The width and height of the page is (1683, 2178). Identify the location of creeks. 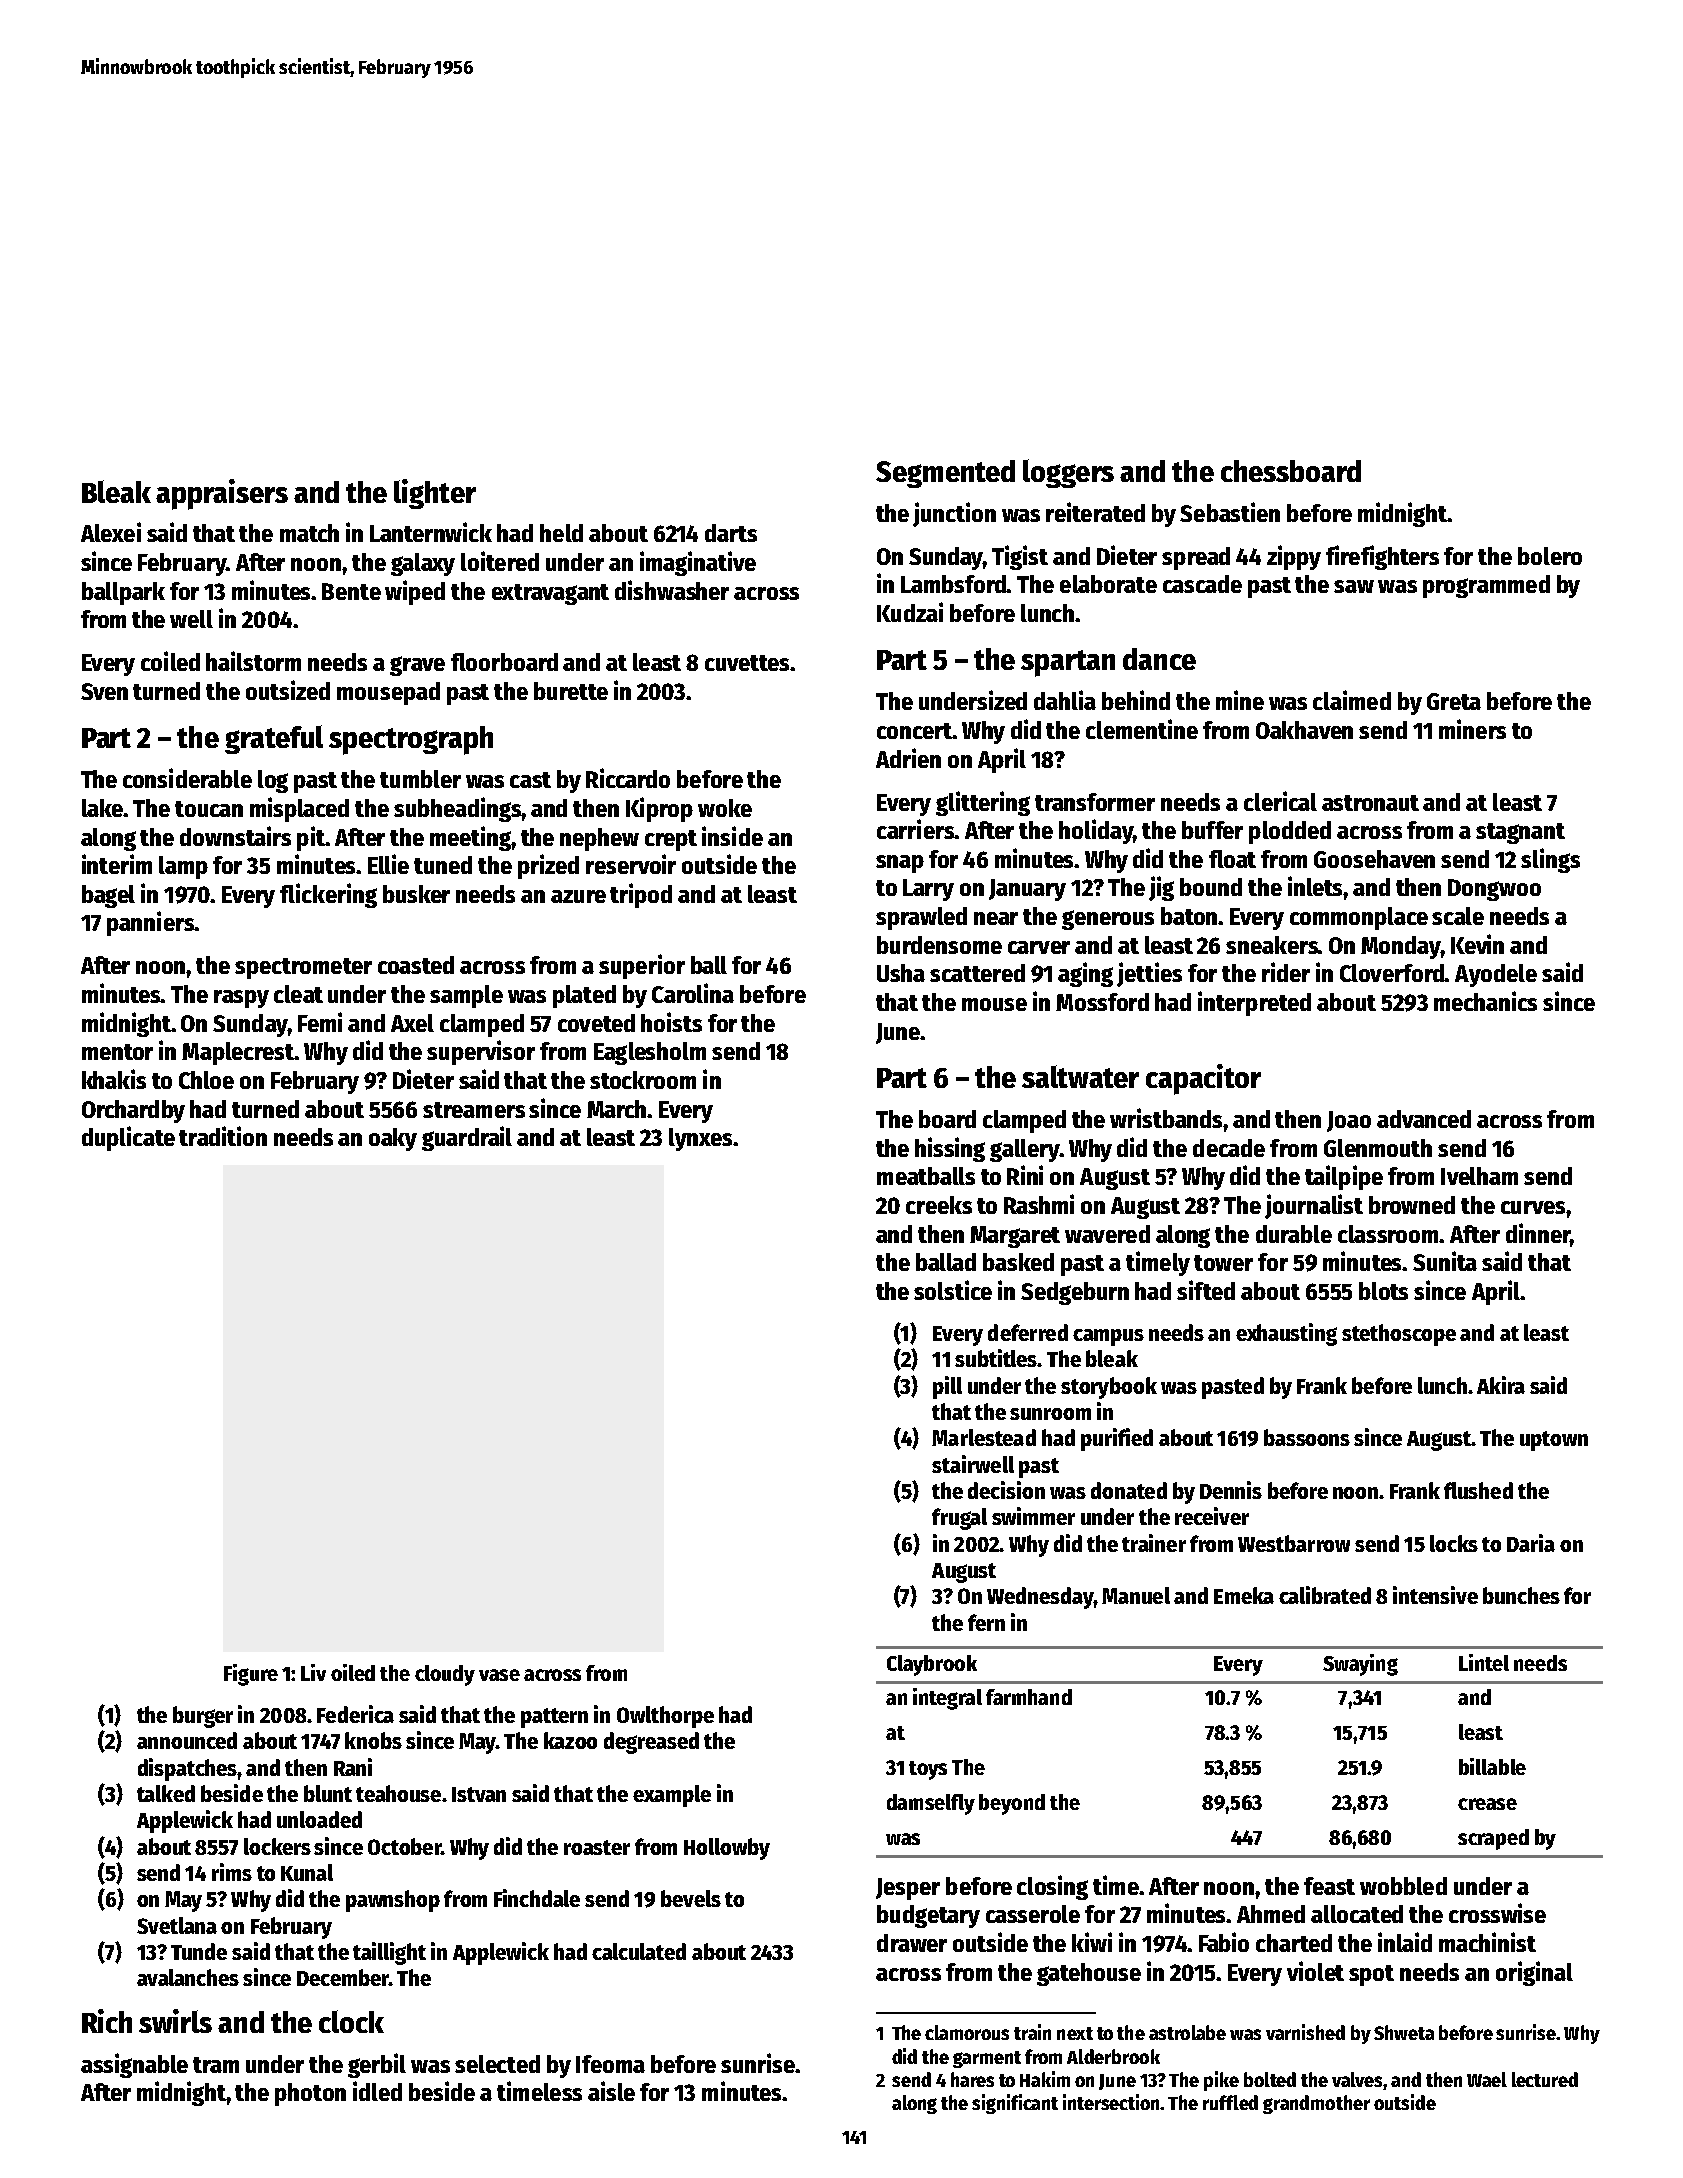
(939, 1205).
